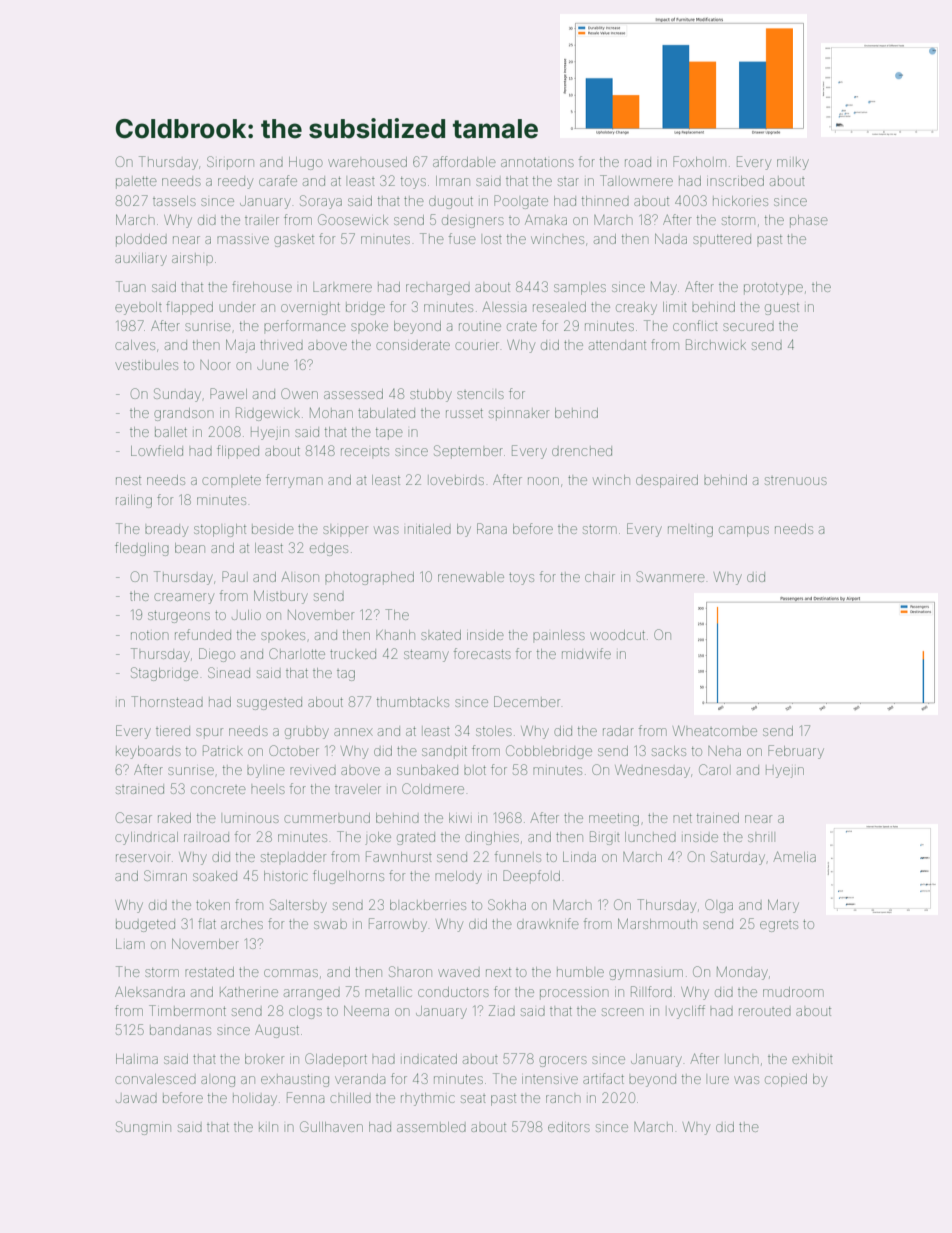 The height and width of the screenshot is (1233, 952). What do you see at coordinates (699, 161) in the screenshot?
I see `Foxholm` at bounding box center [699, 161].
